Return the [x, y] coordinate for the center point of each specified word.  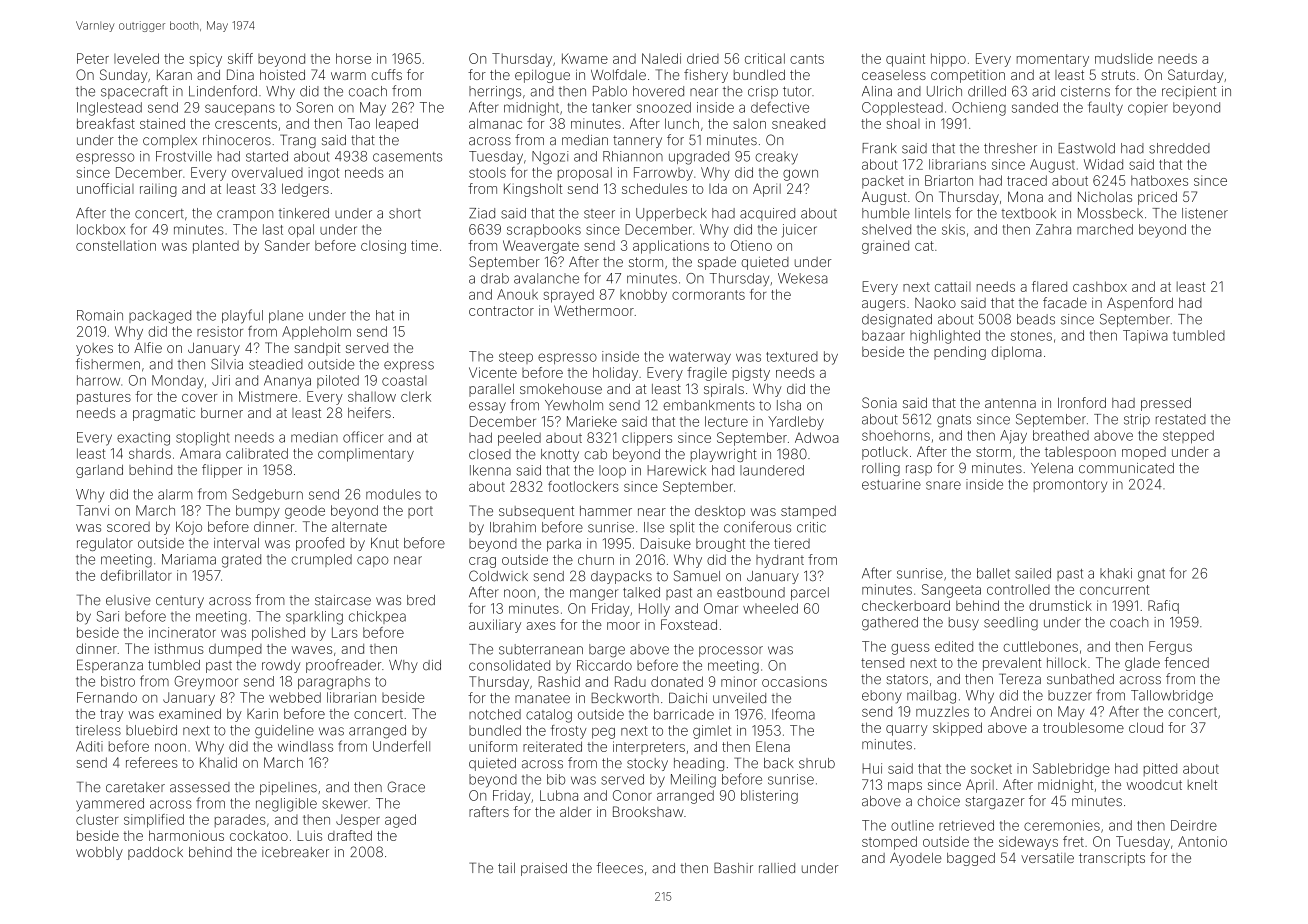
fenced [1187, 662]
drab [495, 278]
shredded [1179, 148]
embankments [709, 405]
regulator [105, 544]
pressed [1166, 404]
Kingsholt [533, 190]
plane [286, 316]
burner [222, 413]
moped [1144, 453]
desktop [720, 512]
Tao [359, 123]
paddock [155, 853]
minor [739, 681]
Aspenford [1140, 304]
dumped [235, 650]
